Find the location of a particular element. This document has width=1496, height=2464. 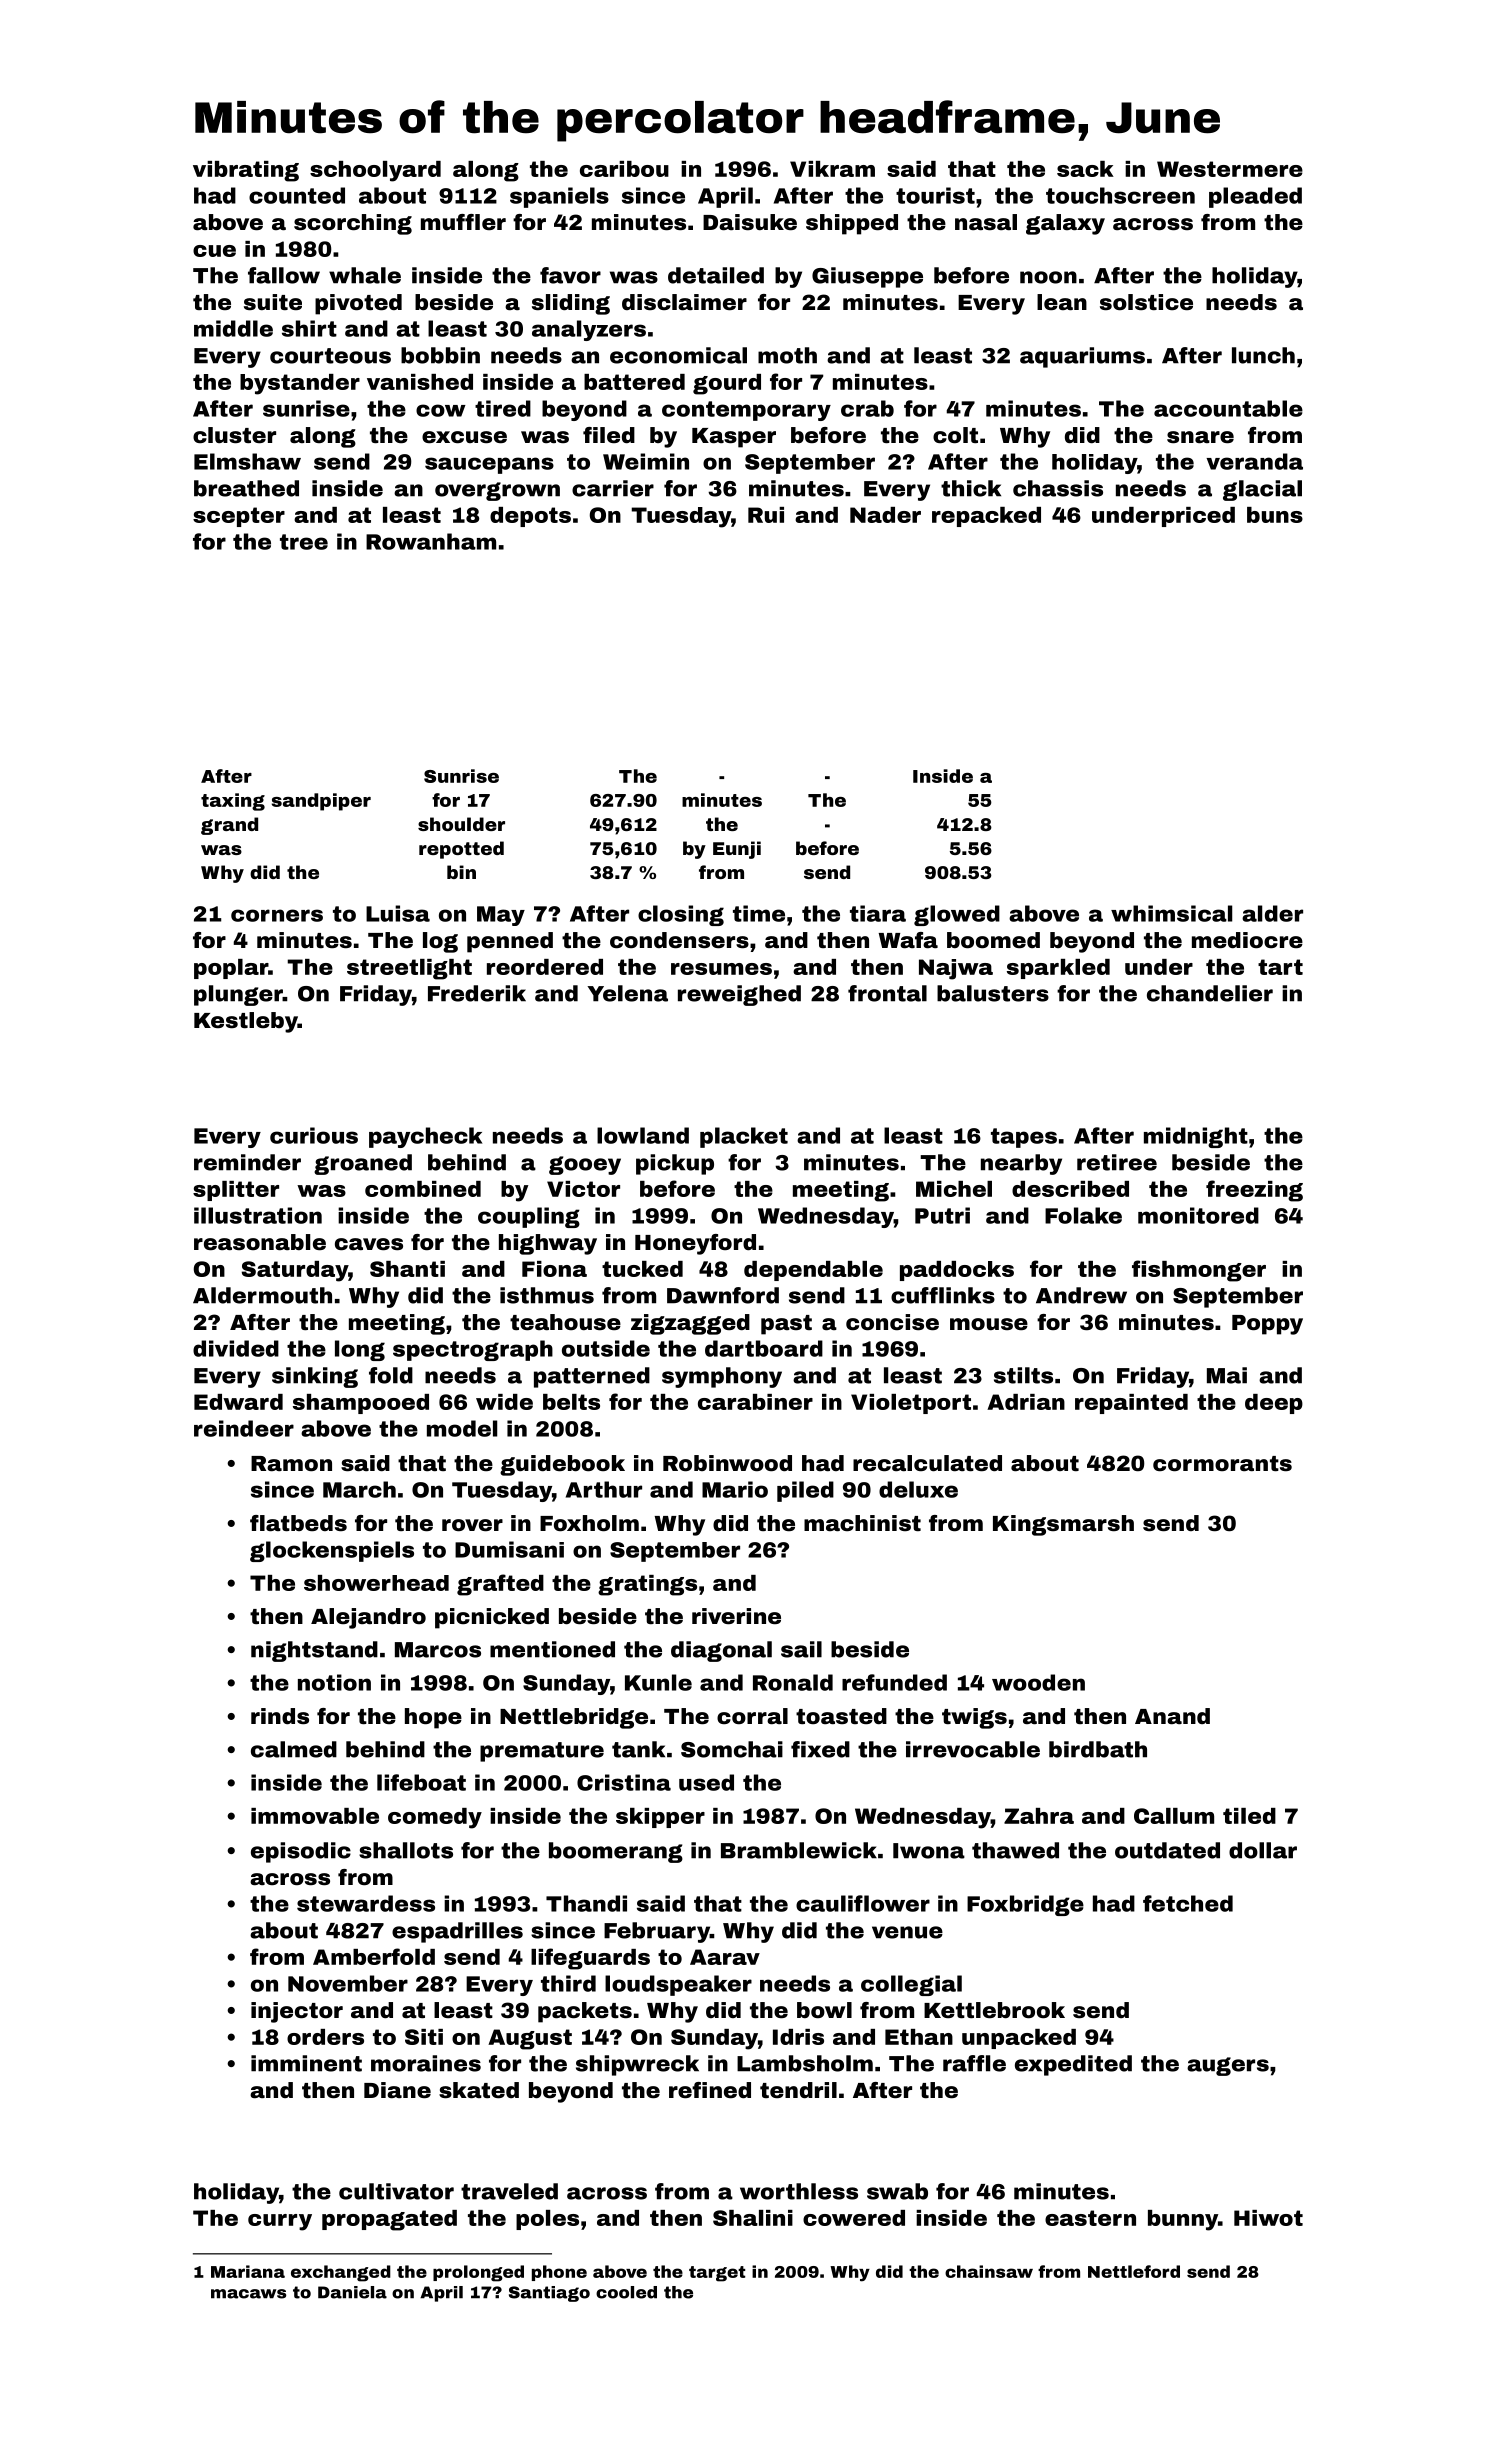

outdated is located at coordinates (1167, 1850).
